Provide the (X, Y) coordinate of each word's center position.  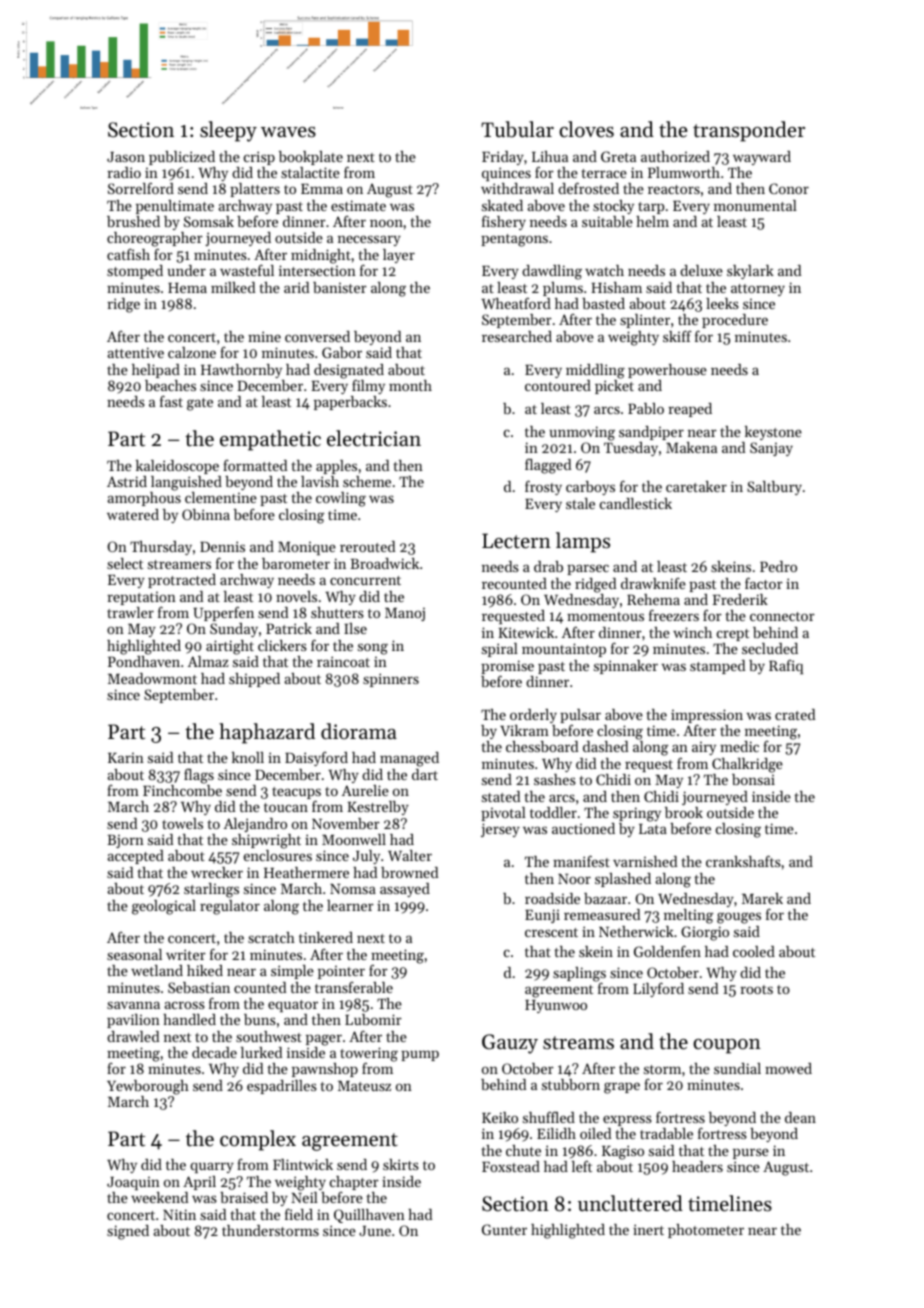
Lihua (550, 156)
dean (800, 1117)
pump (420, 1055)
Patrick (289, 628)
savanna (133, 1005)
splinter (645, 321)
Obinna (206, 514)
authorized (675, 156)
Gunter (504, 1229)
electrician (374, 438)
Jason (126, 157)
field (299, 1214)
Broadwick (384, 563)
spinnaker (626, 667)
